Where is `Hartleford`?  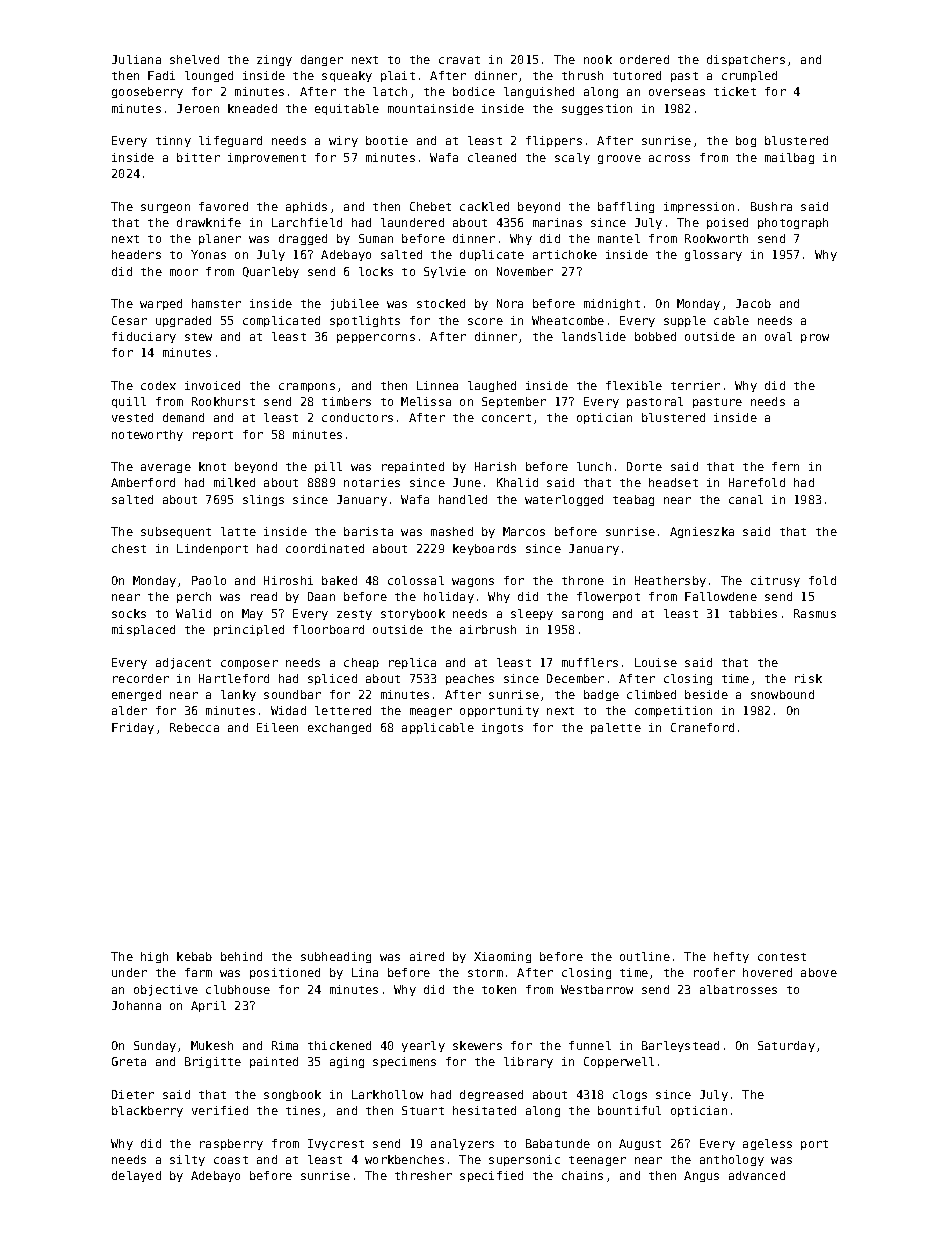
Hartleford is located at coordinates (234, 678).
